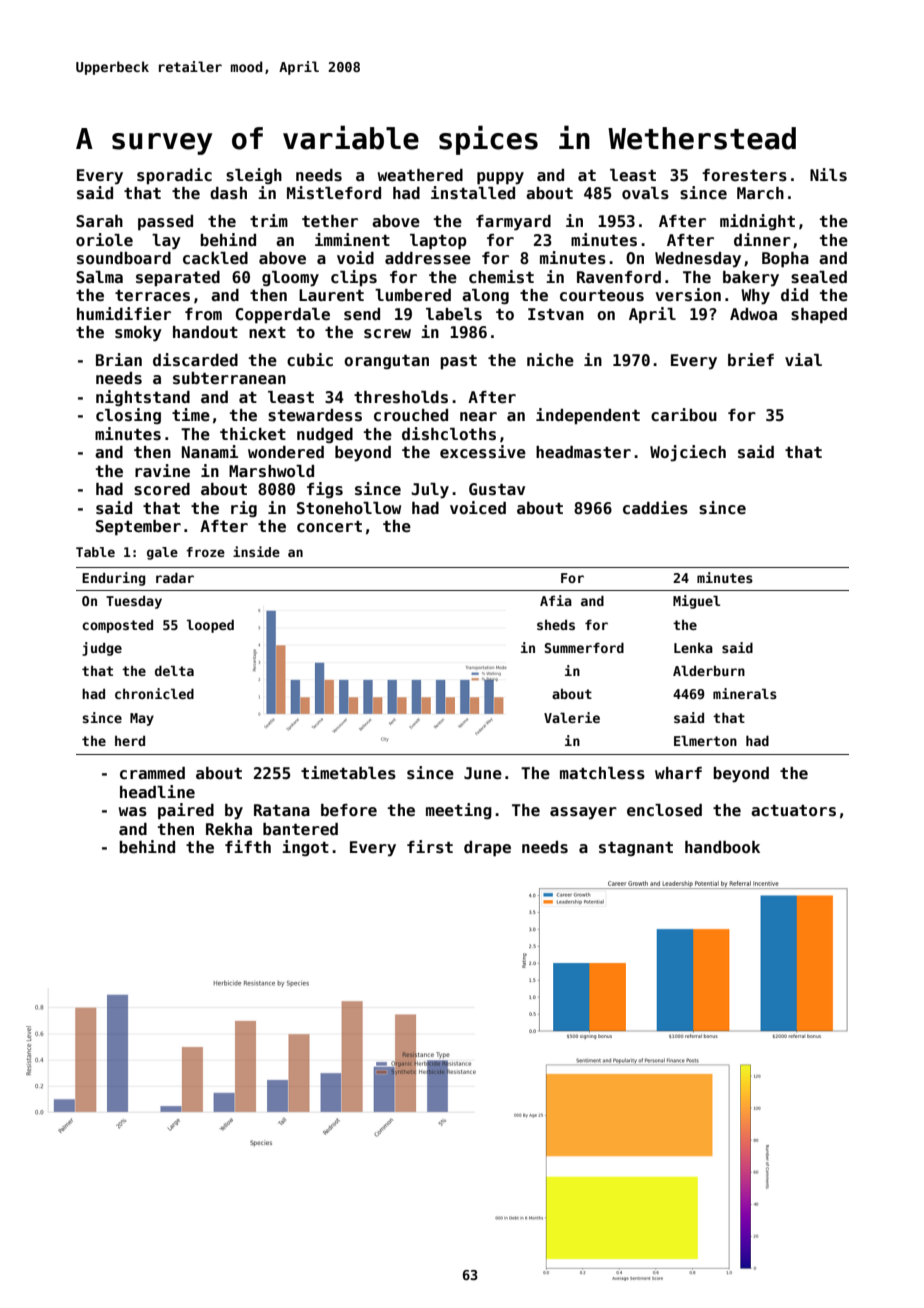  What do you see at coordinates (762, 239) in the document?
I see `dinner` at bounding box center [762, 239].
